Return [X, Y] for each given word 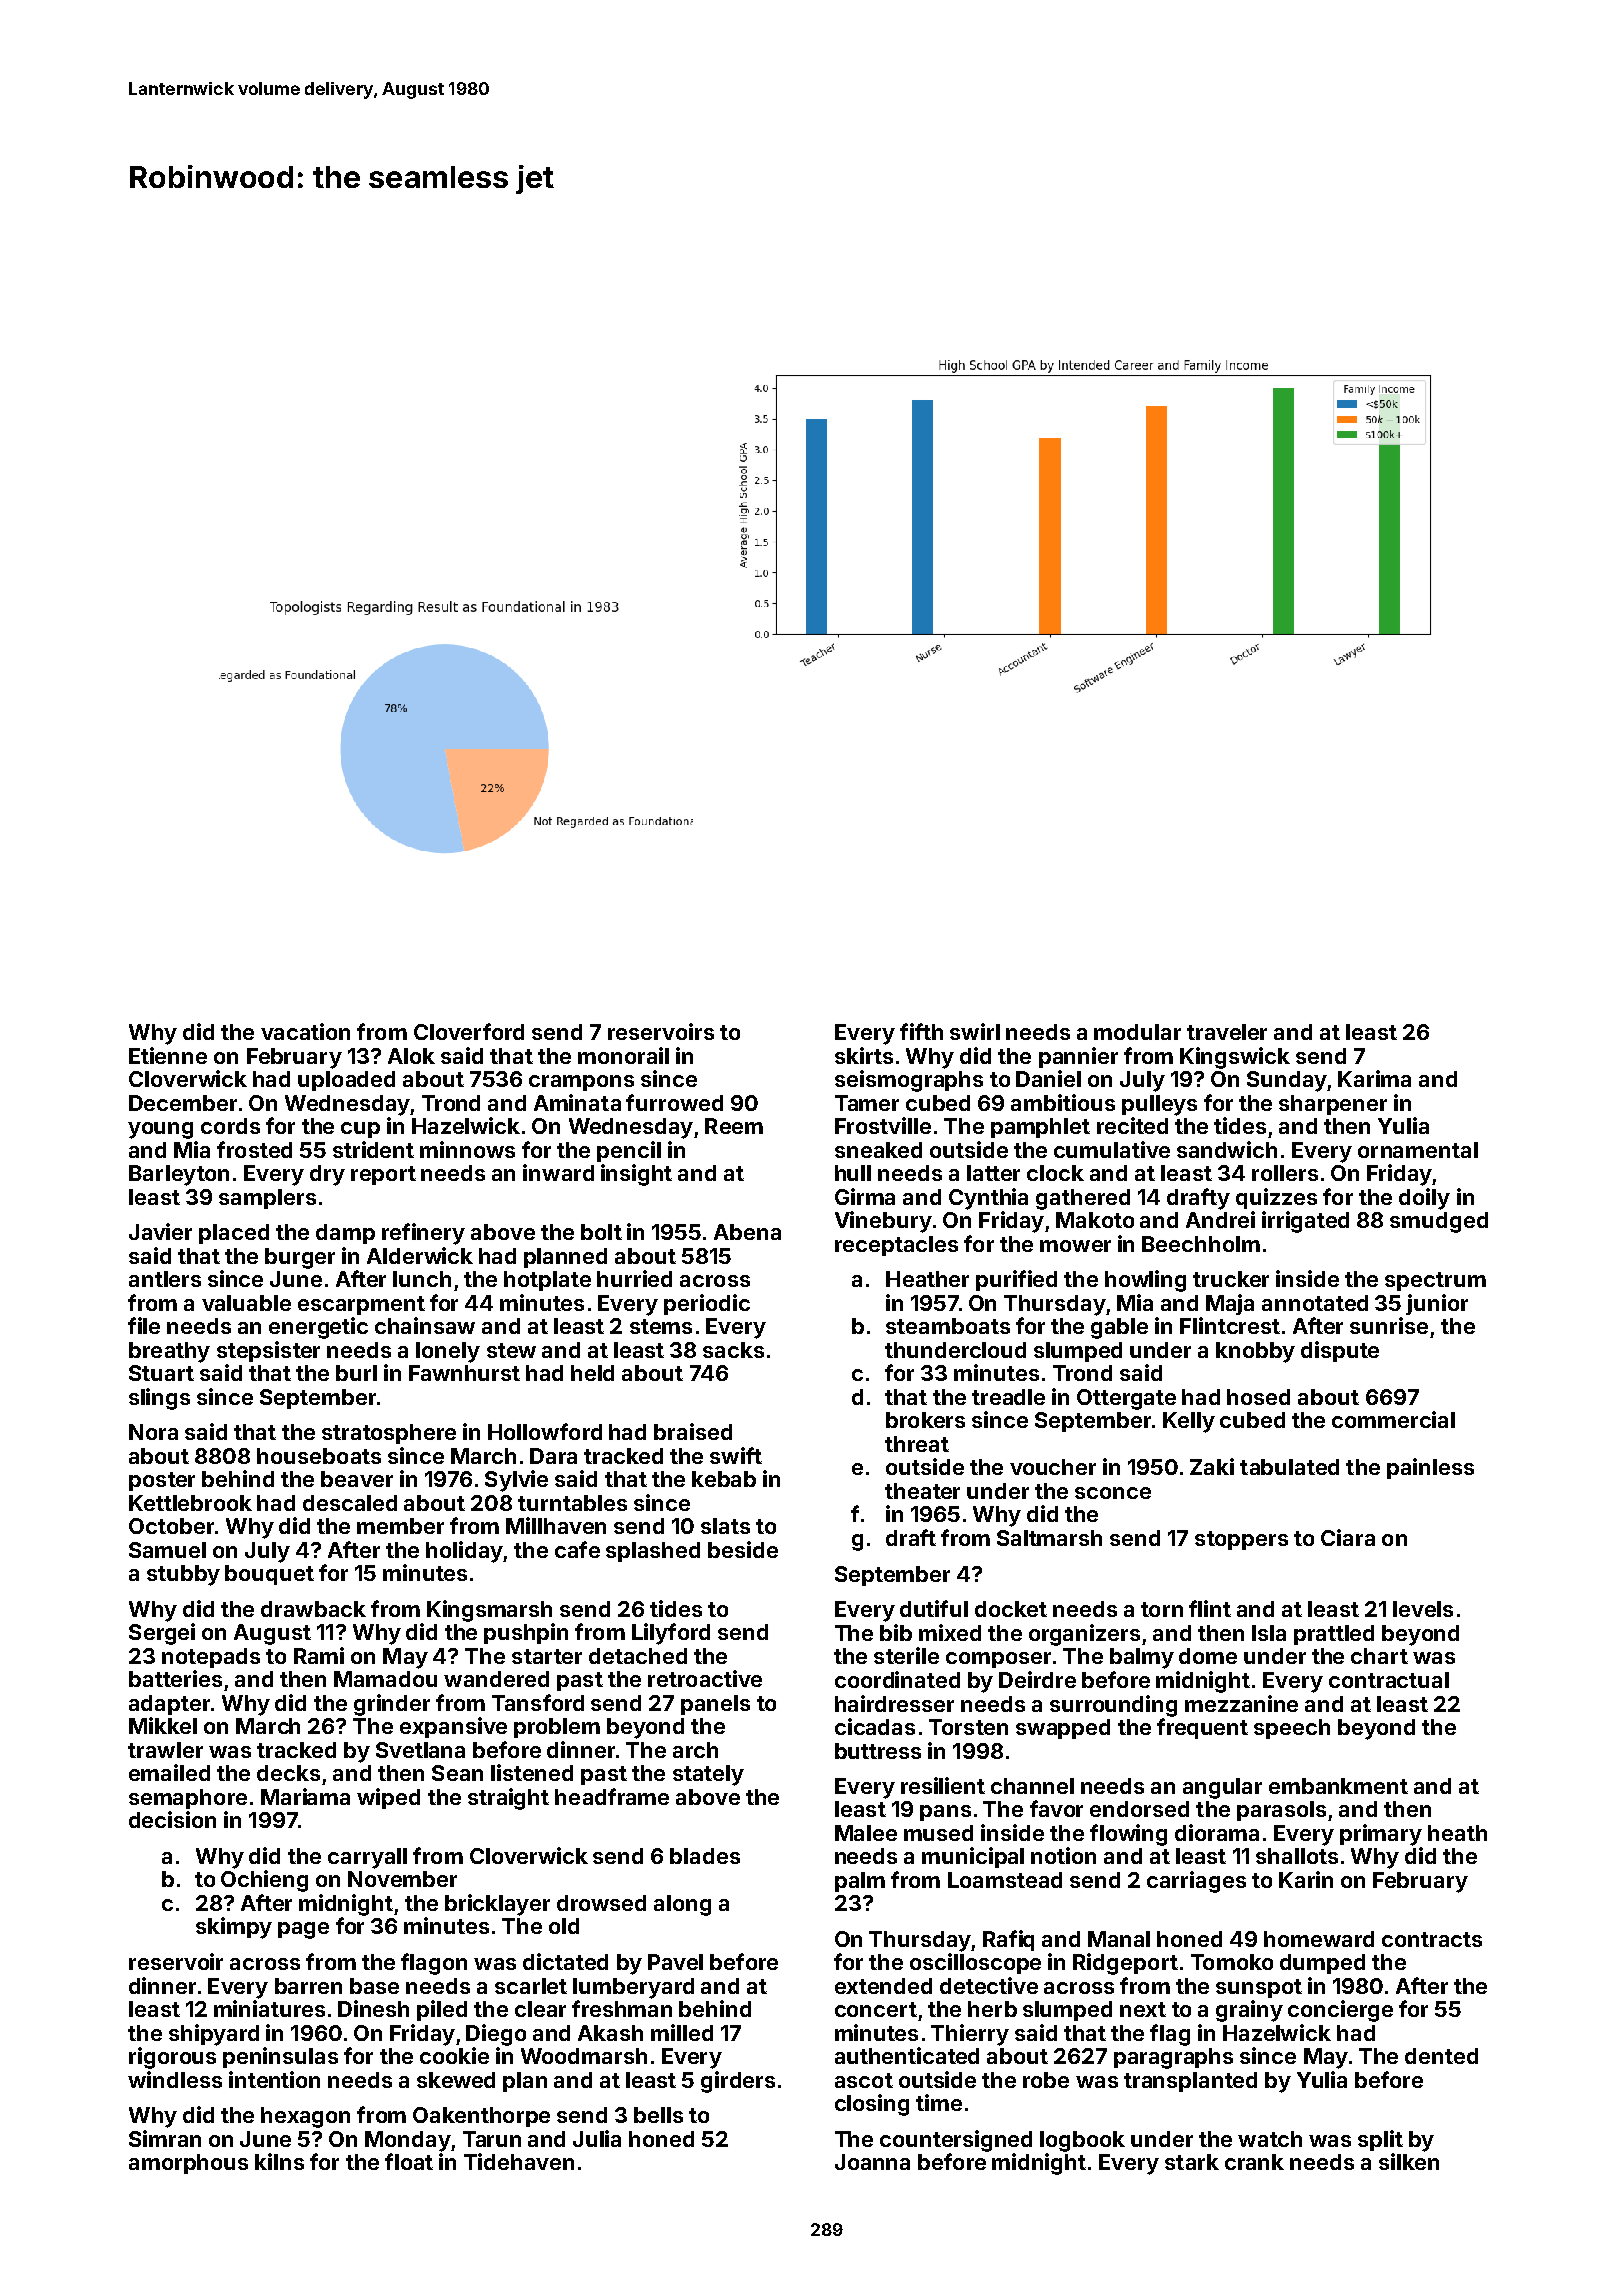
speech [1292, 1729]
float [409, 2161]
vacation [305, 1031]
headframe [612, 1796]
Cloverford [469, 1031]
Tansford [538, 1702]
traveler [1227, 1032]
